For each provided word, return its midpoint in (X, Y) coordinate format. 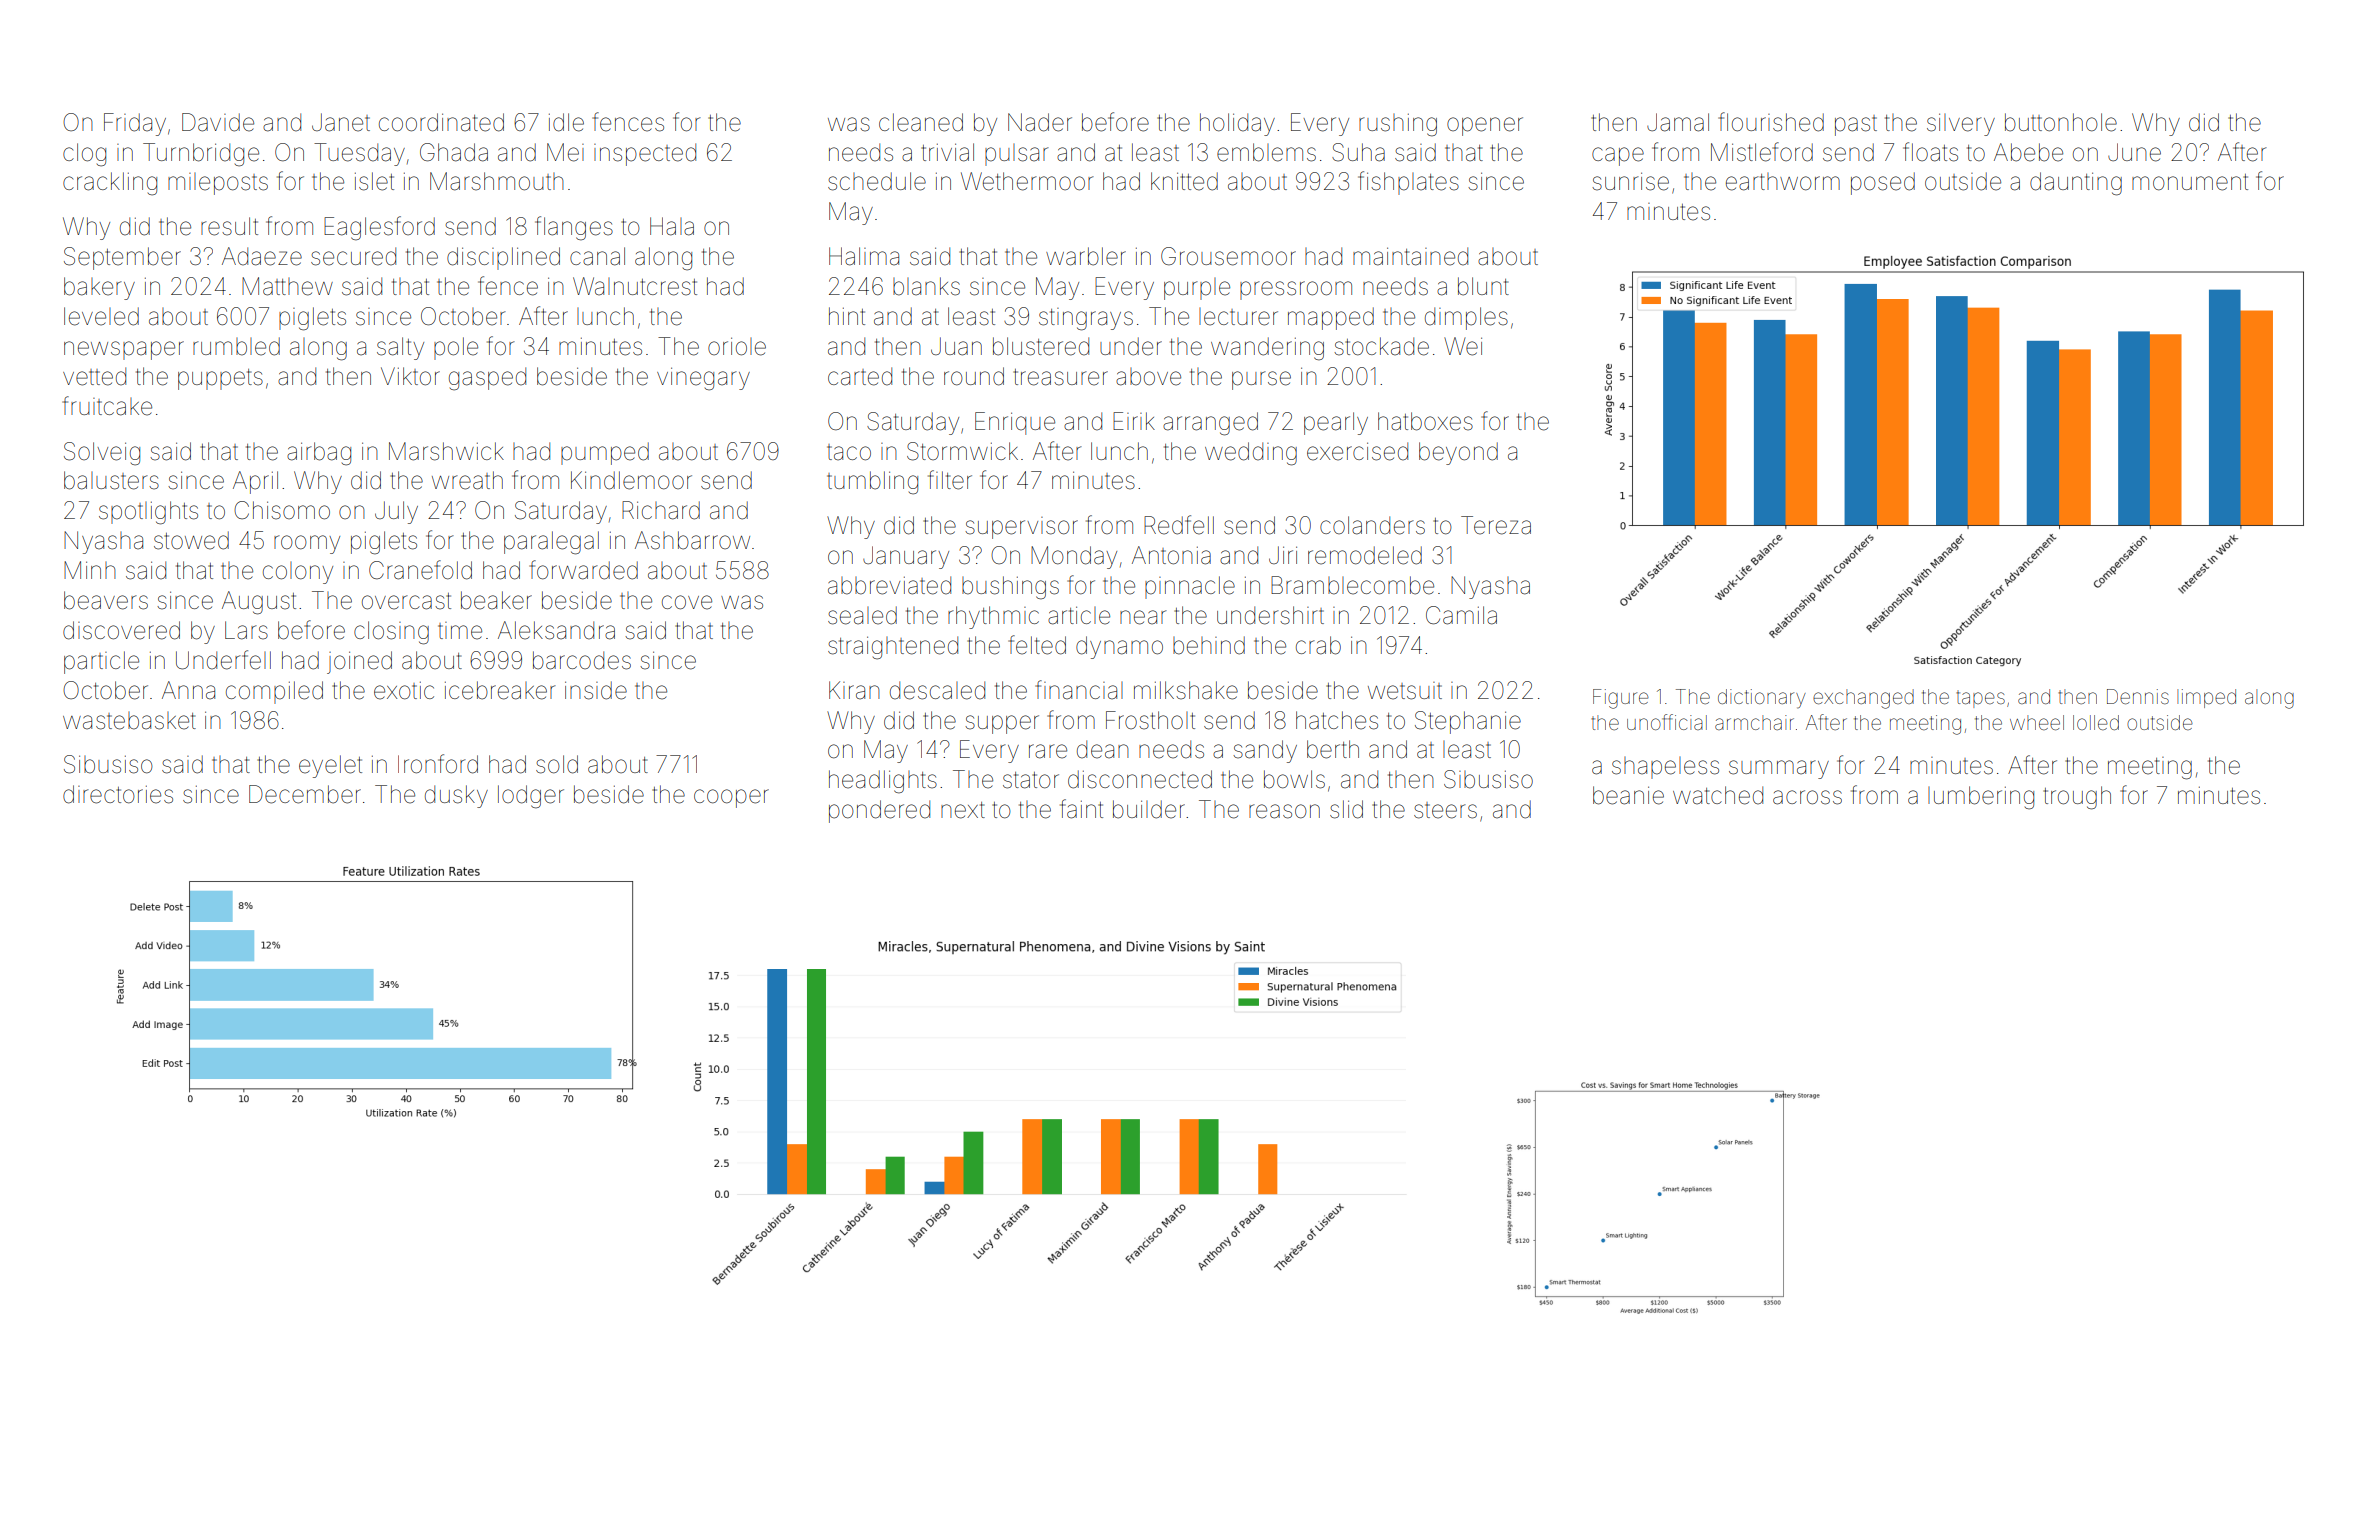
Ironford (438, 764)
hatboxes (1425, 421)
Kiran (854, 690)
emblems (1266, 152)
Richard (661, 510)
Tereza (1496, 525)
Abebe (2028, 152)
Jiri (1283, 555)
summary (1779, 769)
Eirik (1134, 421)
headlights (883, 782)
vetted (94, 376)
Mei (565, 152)
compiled (274, 692)
